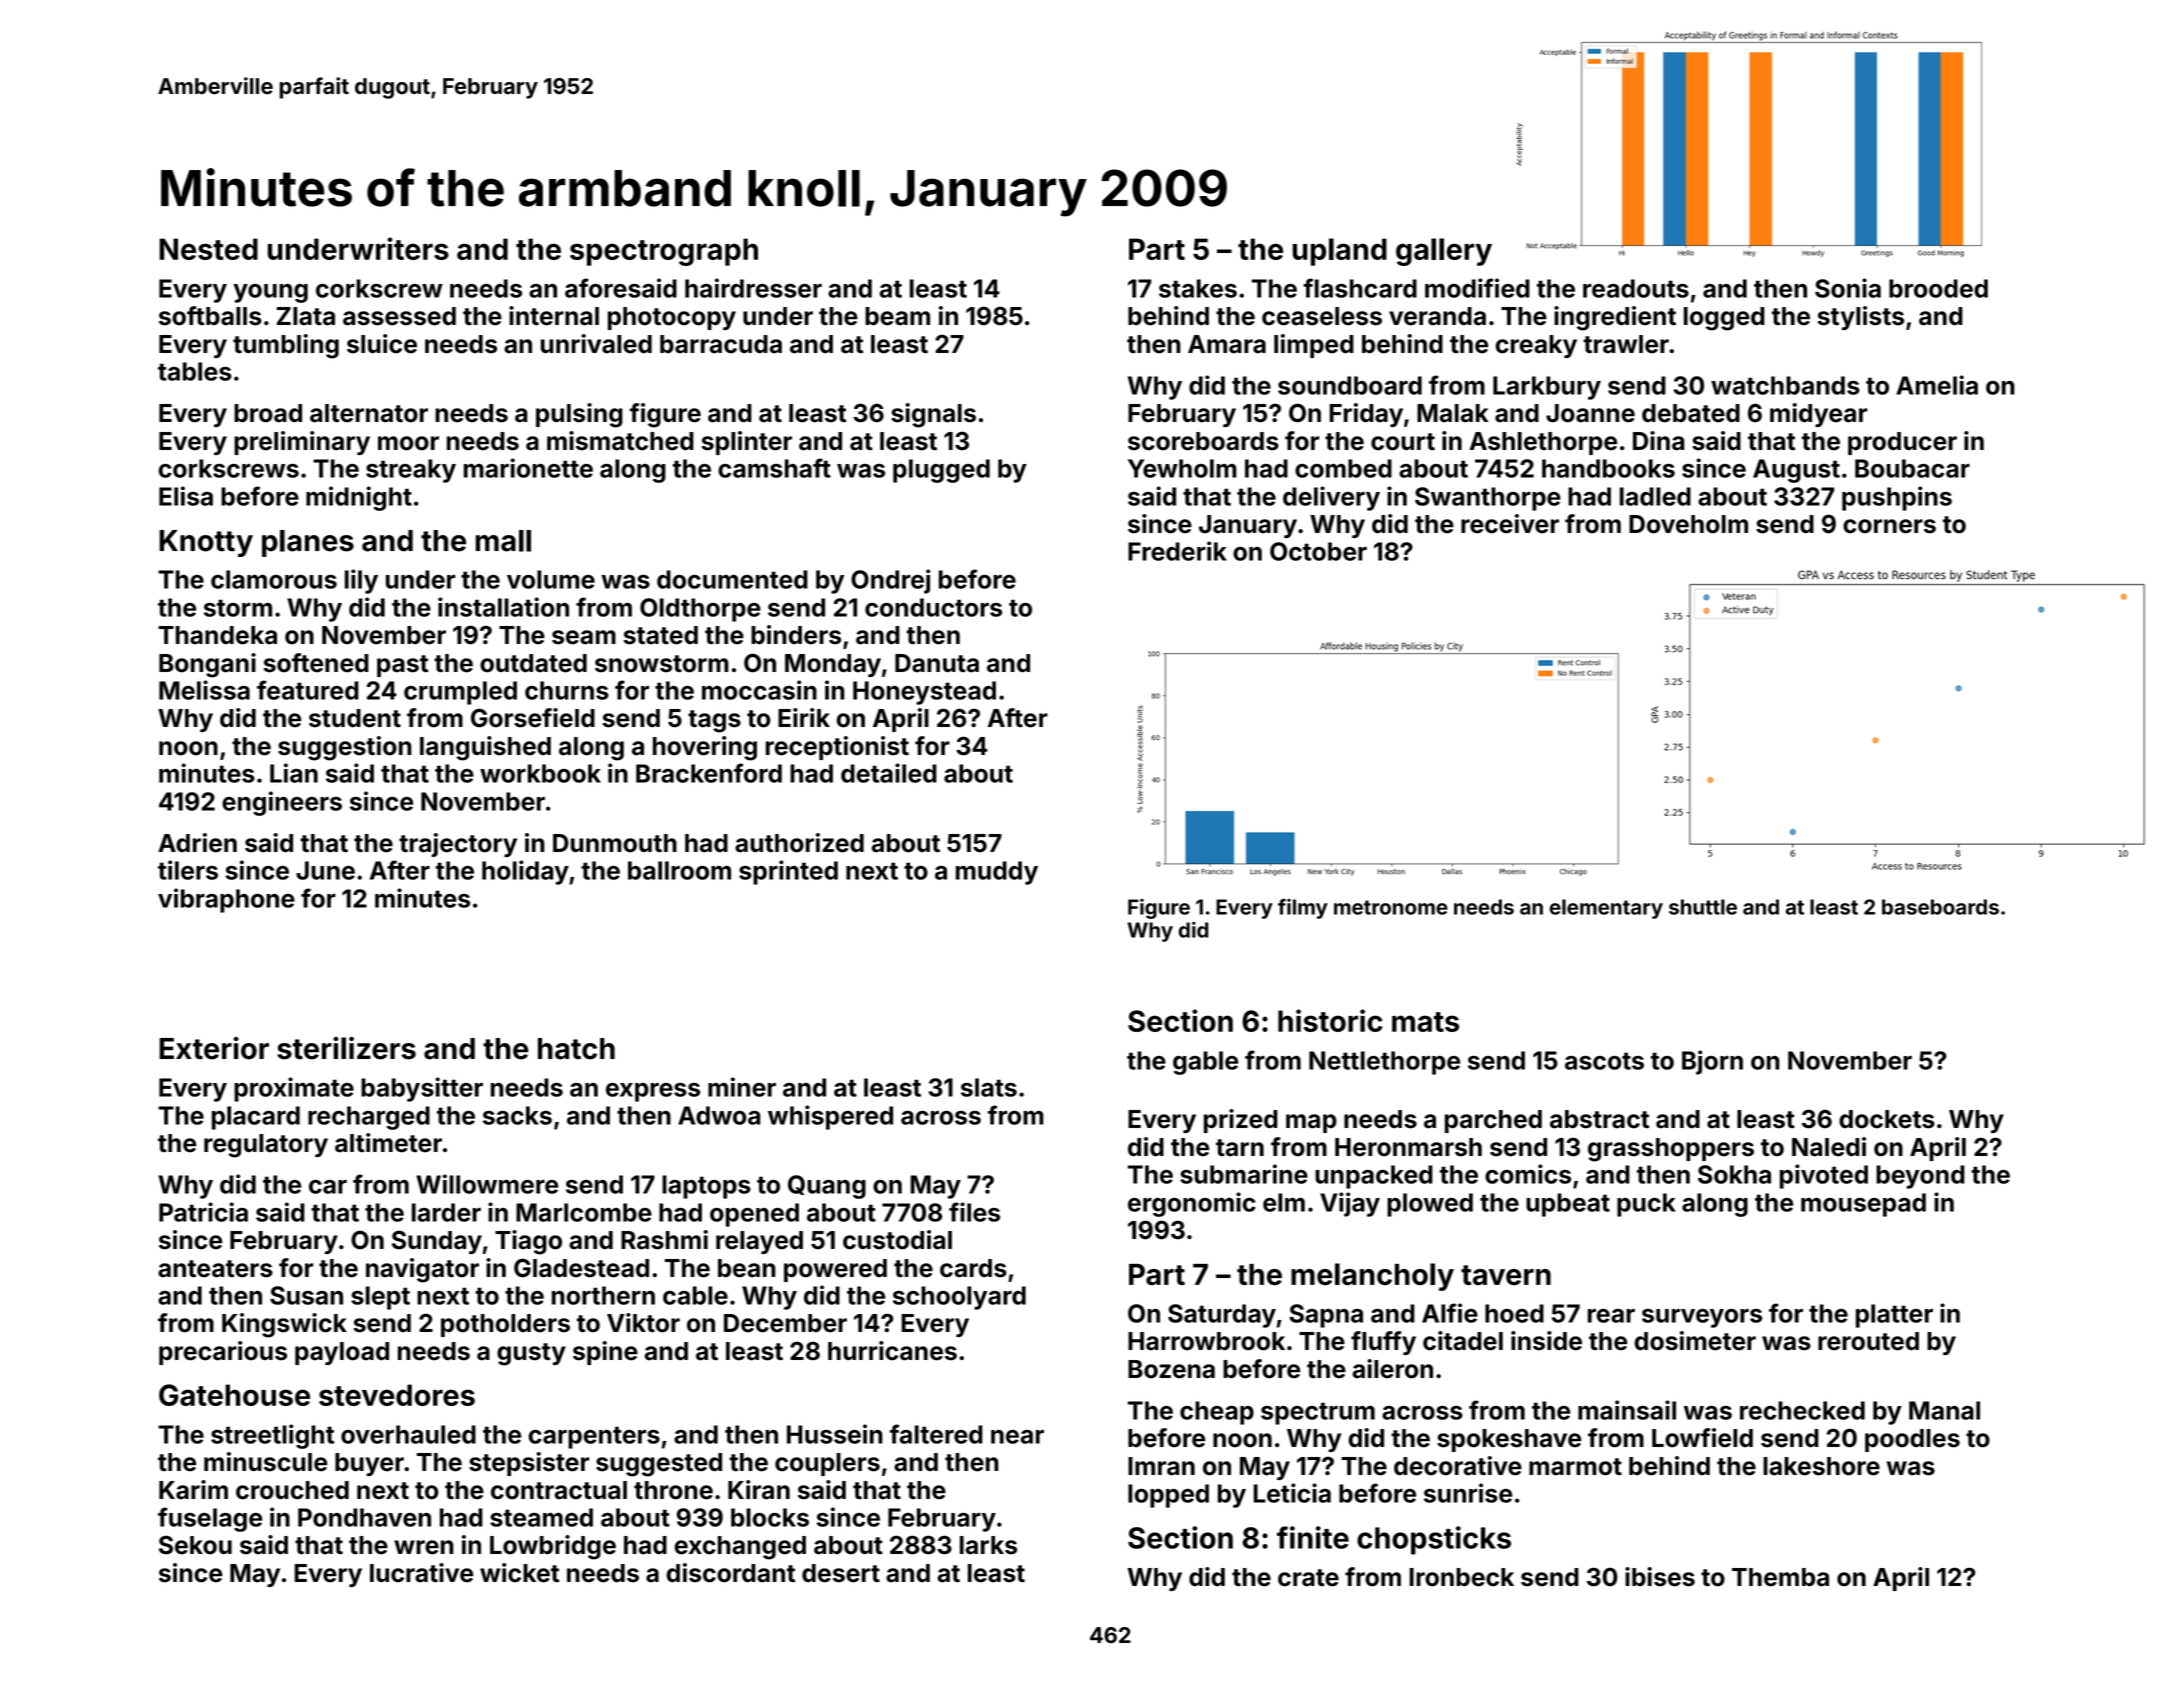 The height and width of the screenshot is (1683, 2178). I want to click on muddy, so click(997, 873).
